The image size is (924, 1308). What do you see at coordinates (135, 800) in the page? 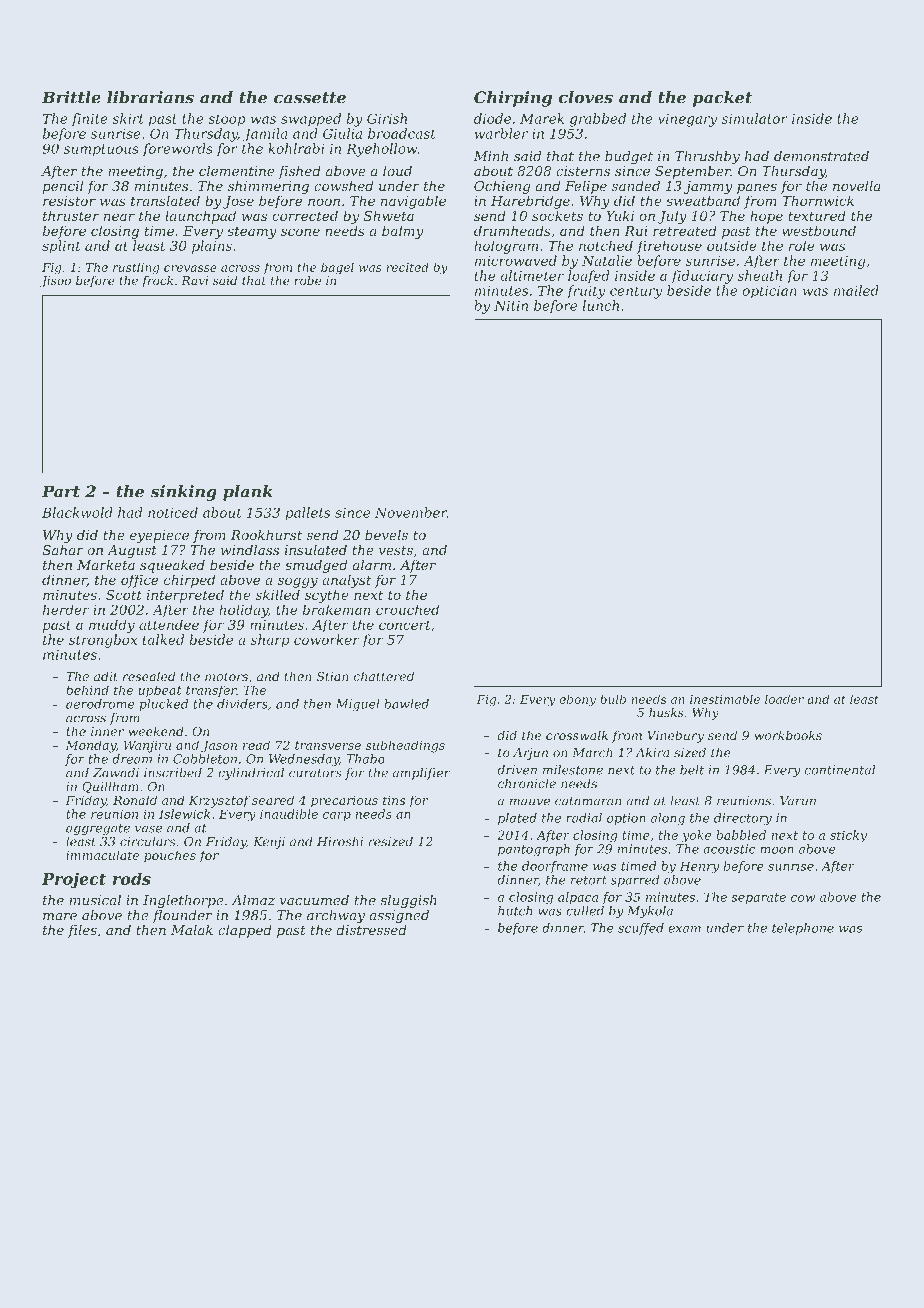
I see `Ronald` at bounding box center [135, 800].
